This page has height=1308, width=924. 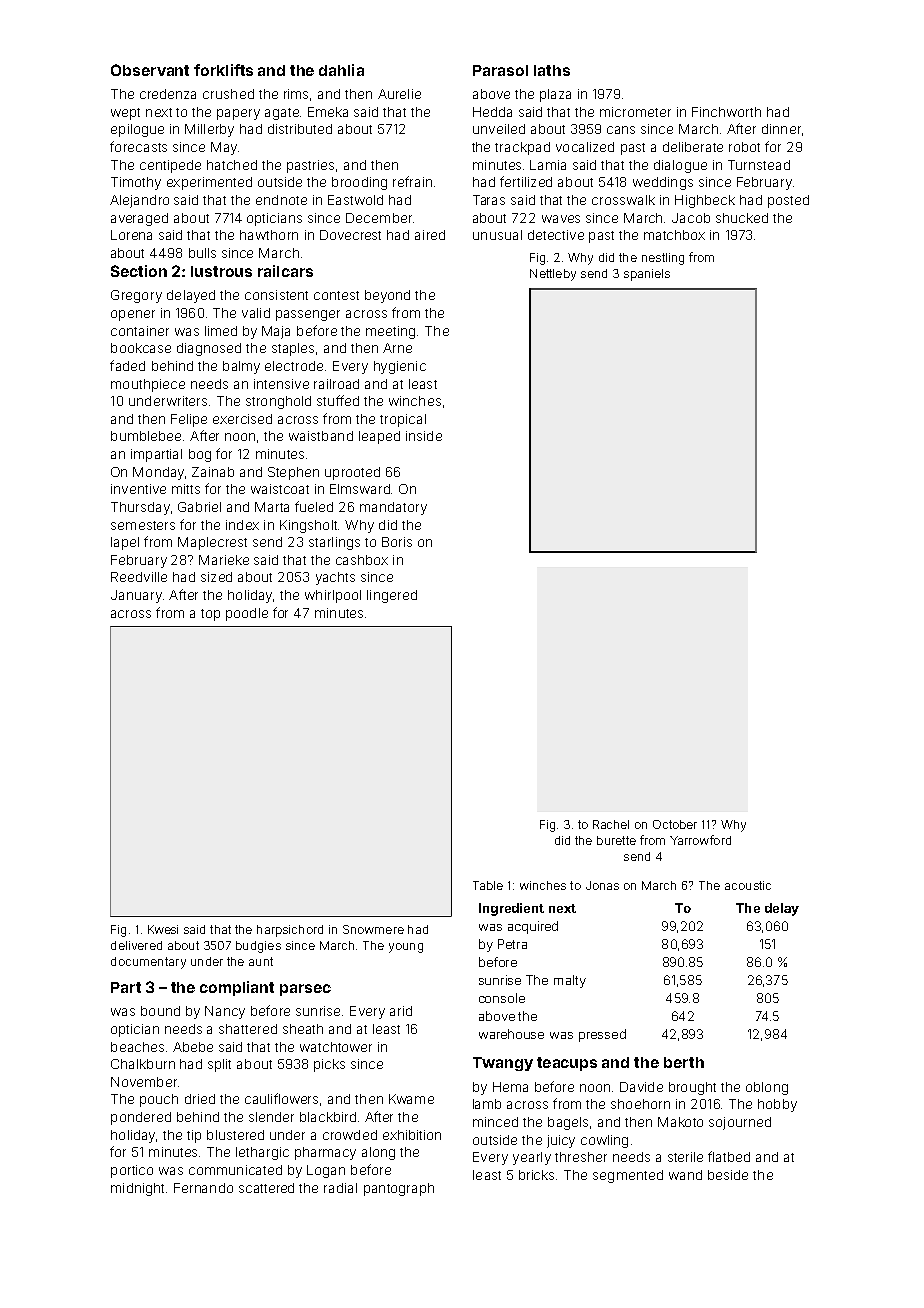 What do you see at coordinates (137, 1047) in the page?
I see `beaches` at bounding box center [137, 1047].
